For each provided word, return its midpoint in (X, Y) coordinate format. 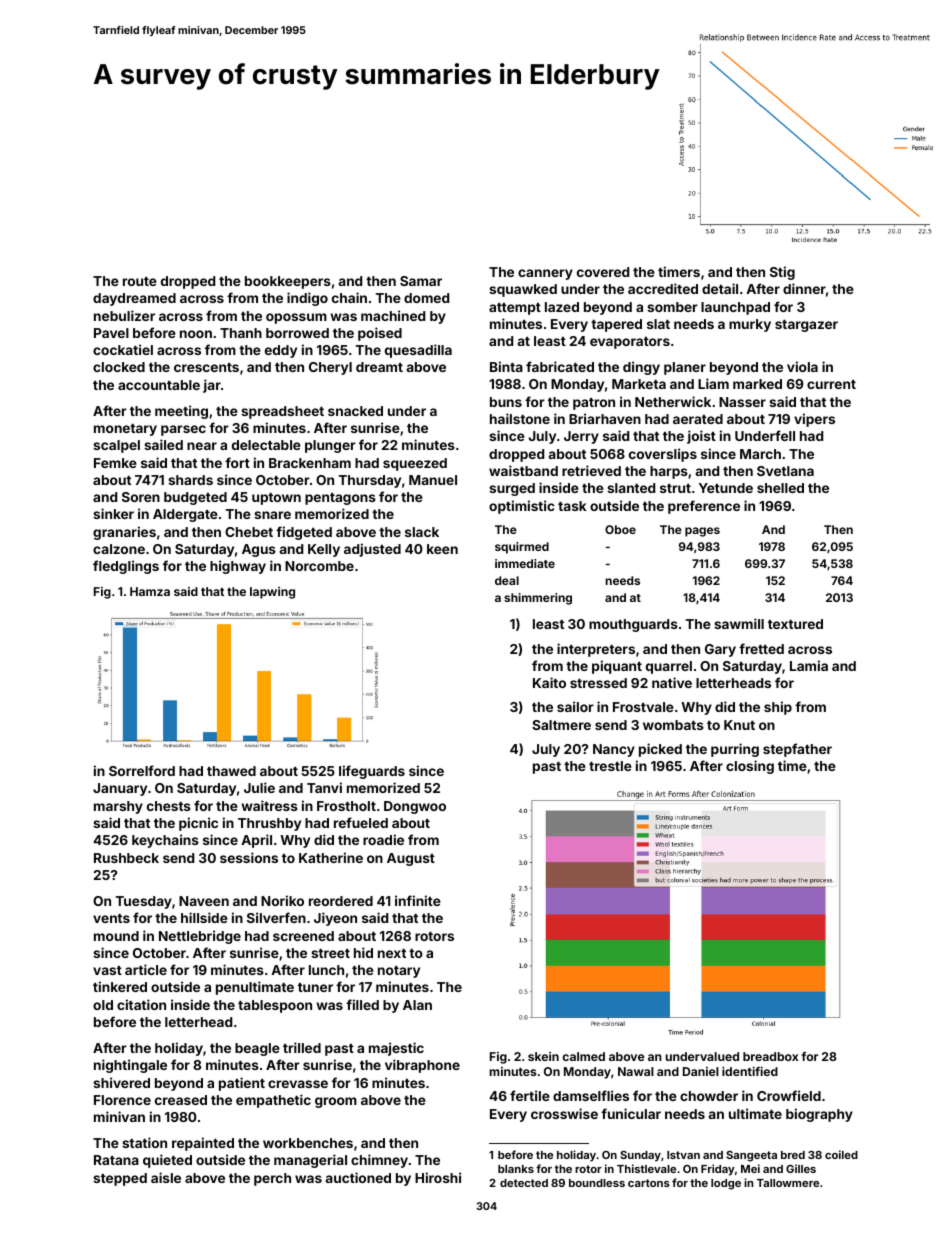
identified (750, 1071)
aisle (166, 1177)
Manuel (433, 480)
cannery (545, 274)
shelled (780, 488)
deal (507, 580)
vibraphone (422, 1066)
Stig (782, 273)
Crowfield (789, 1095)
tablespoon (275, 1006)
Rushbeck (126, 858)
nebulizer (124, 315)
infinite (418, 900)
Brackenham (310, 463)
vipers (814, 420)
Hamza (150, 591)
